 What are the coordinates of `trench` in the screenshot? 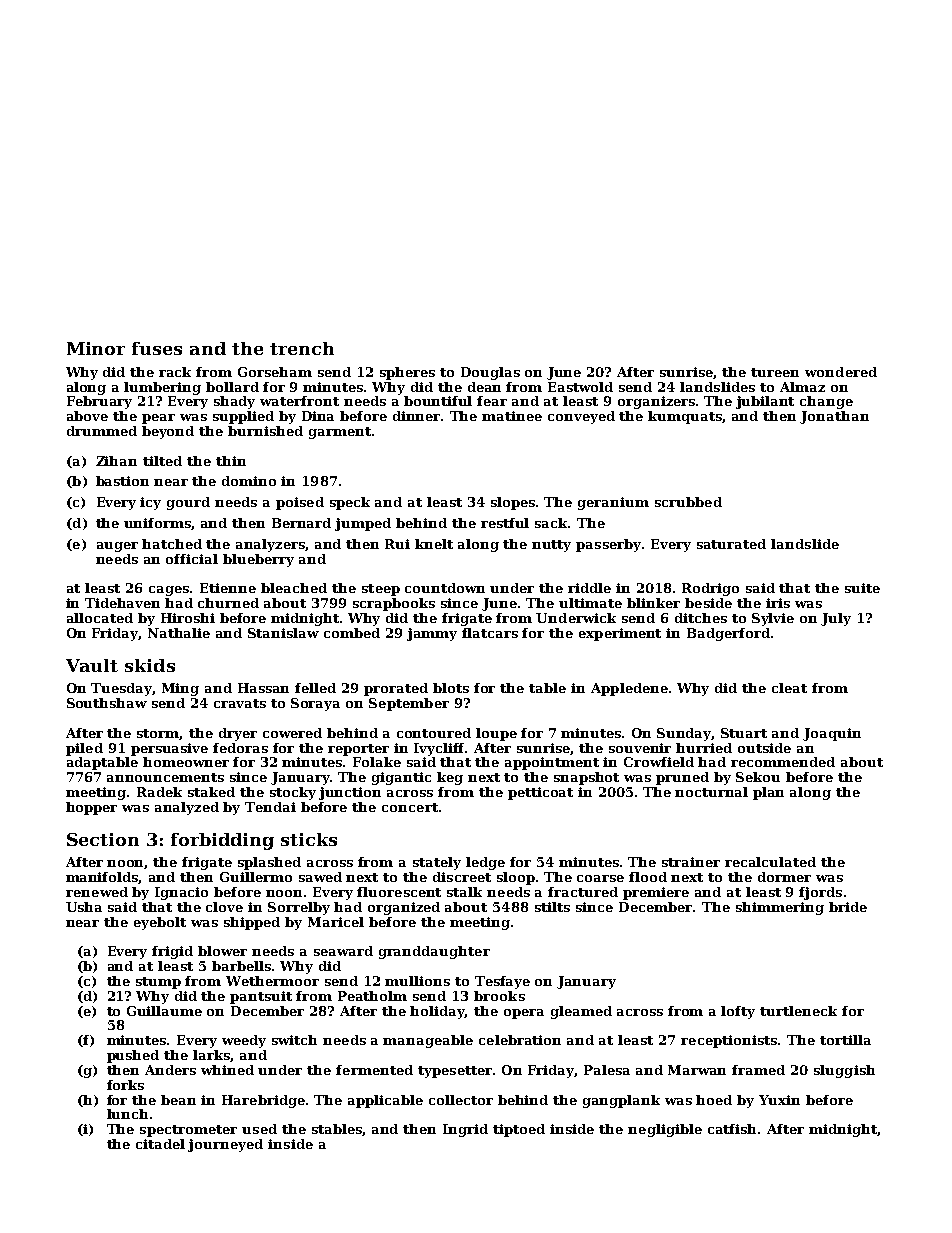 It's located at (302, 348).
